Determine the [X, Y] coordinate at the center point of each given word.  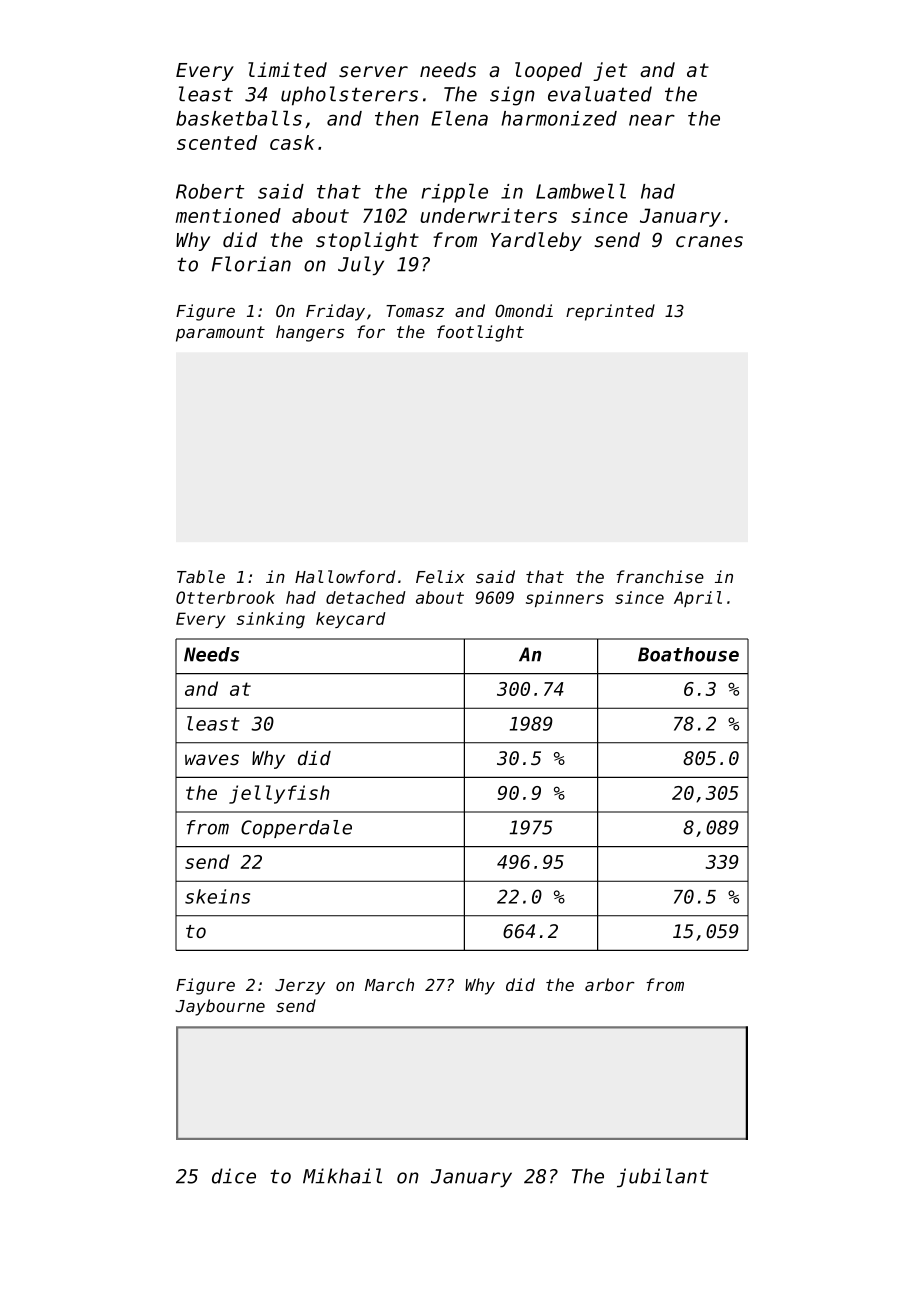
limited [287, 70]
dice [234, 1176]
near [652, 120]
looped [548, 71]
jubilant [663, 1178]
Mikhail [342, 1176]
